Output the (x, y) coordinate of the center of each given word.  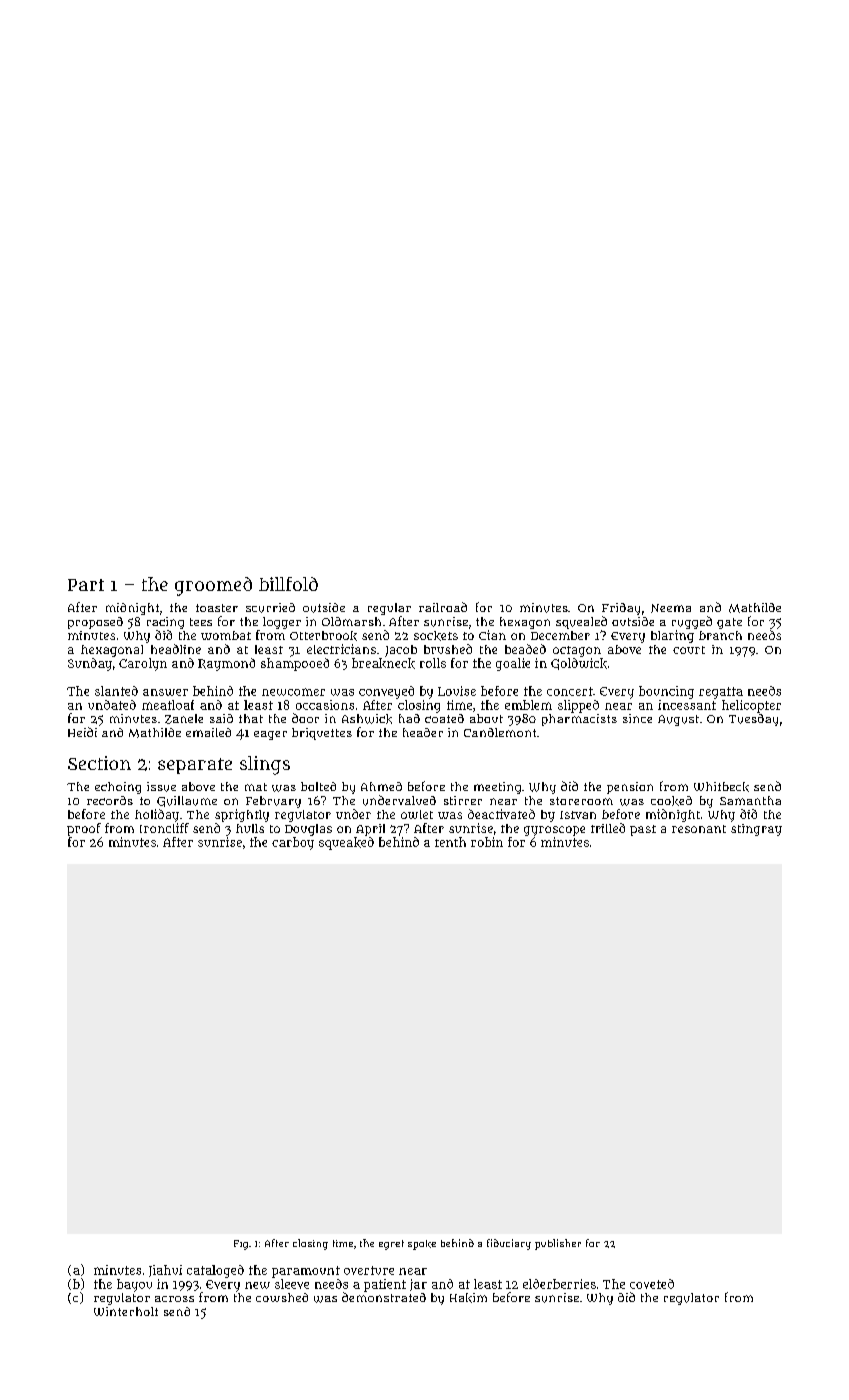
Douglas (308, 830)
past (643, 830)
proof (84, 829)
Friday (621, 609)
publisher (558, 1244)
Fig (241, 1245)
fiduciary (509, 1244)
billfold (288, 584)
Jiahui (165, 1271)
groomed (213, 586)
